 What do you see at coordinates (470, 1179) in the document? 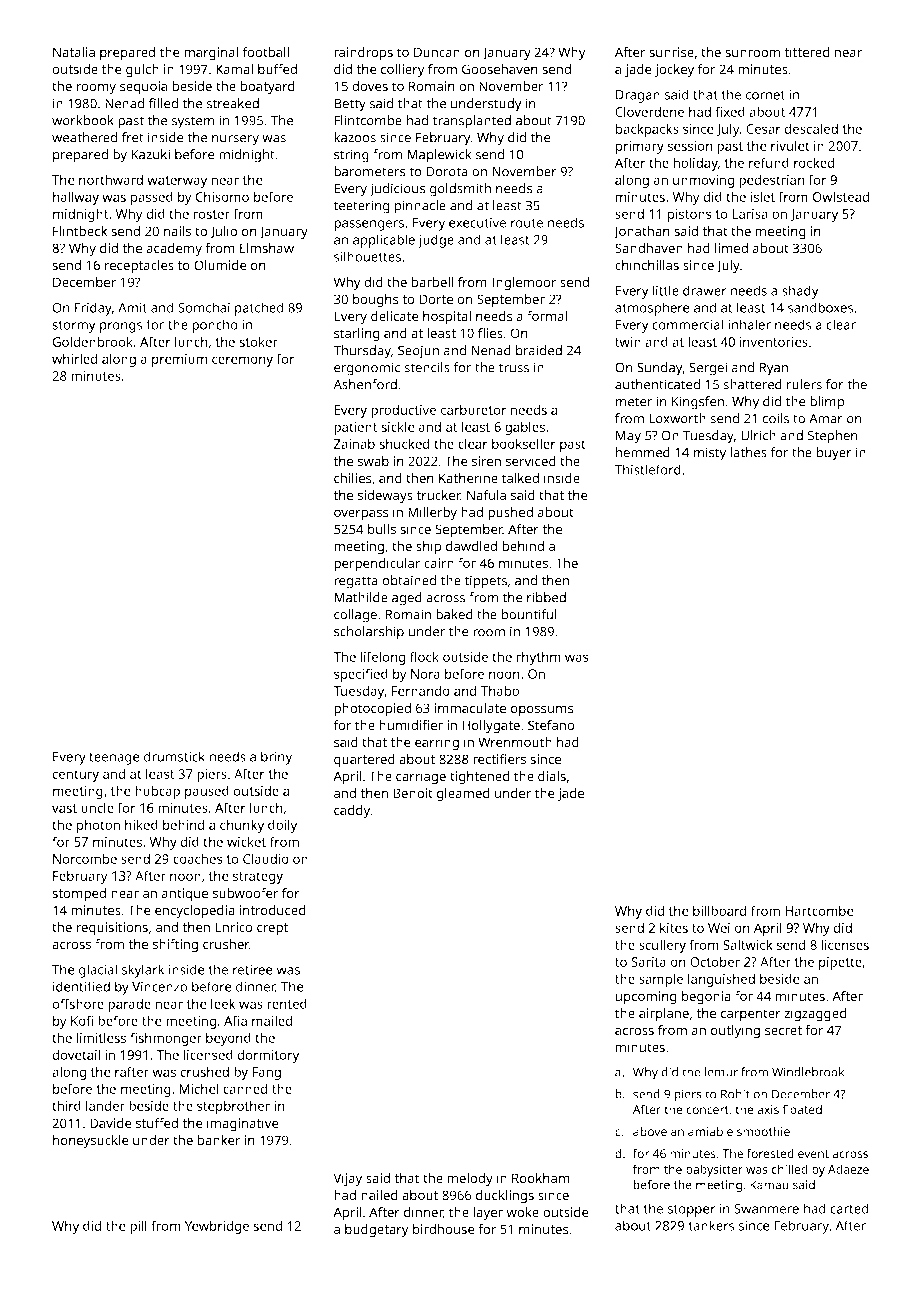
I see `melody` at bounding box center [470, 1179].
